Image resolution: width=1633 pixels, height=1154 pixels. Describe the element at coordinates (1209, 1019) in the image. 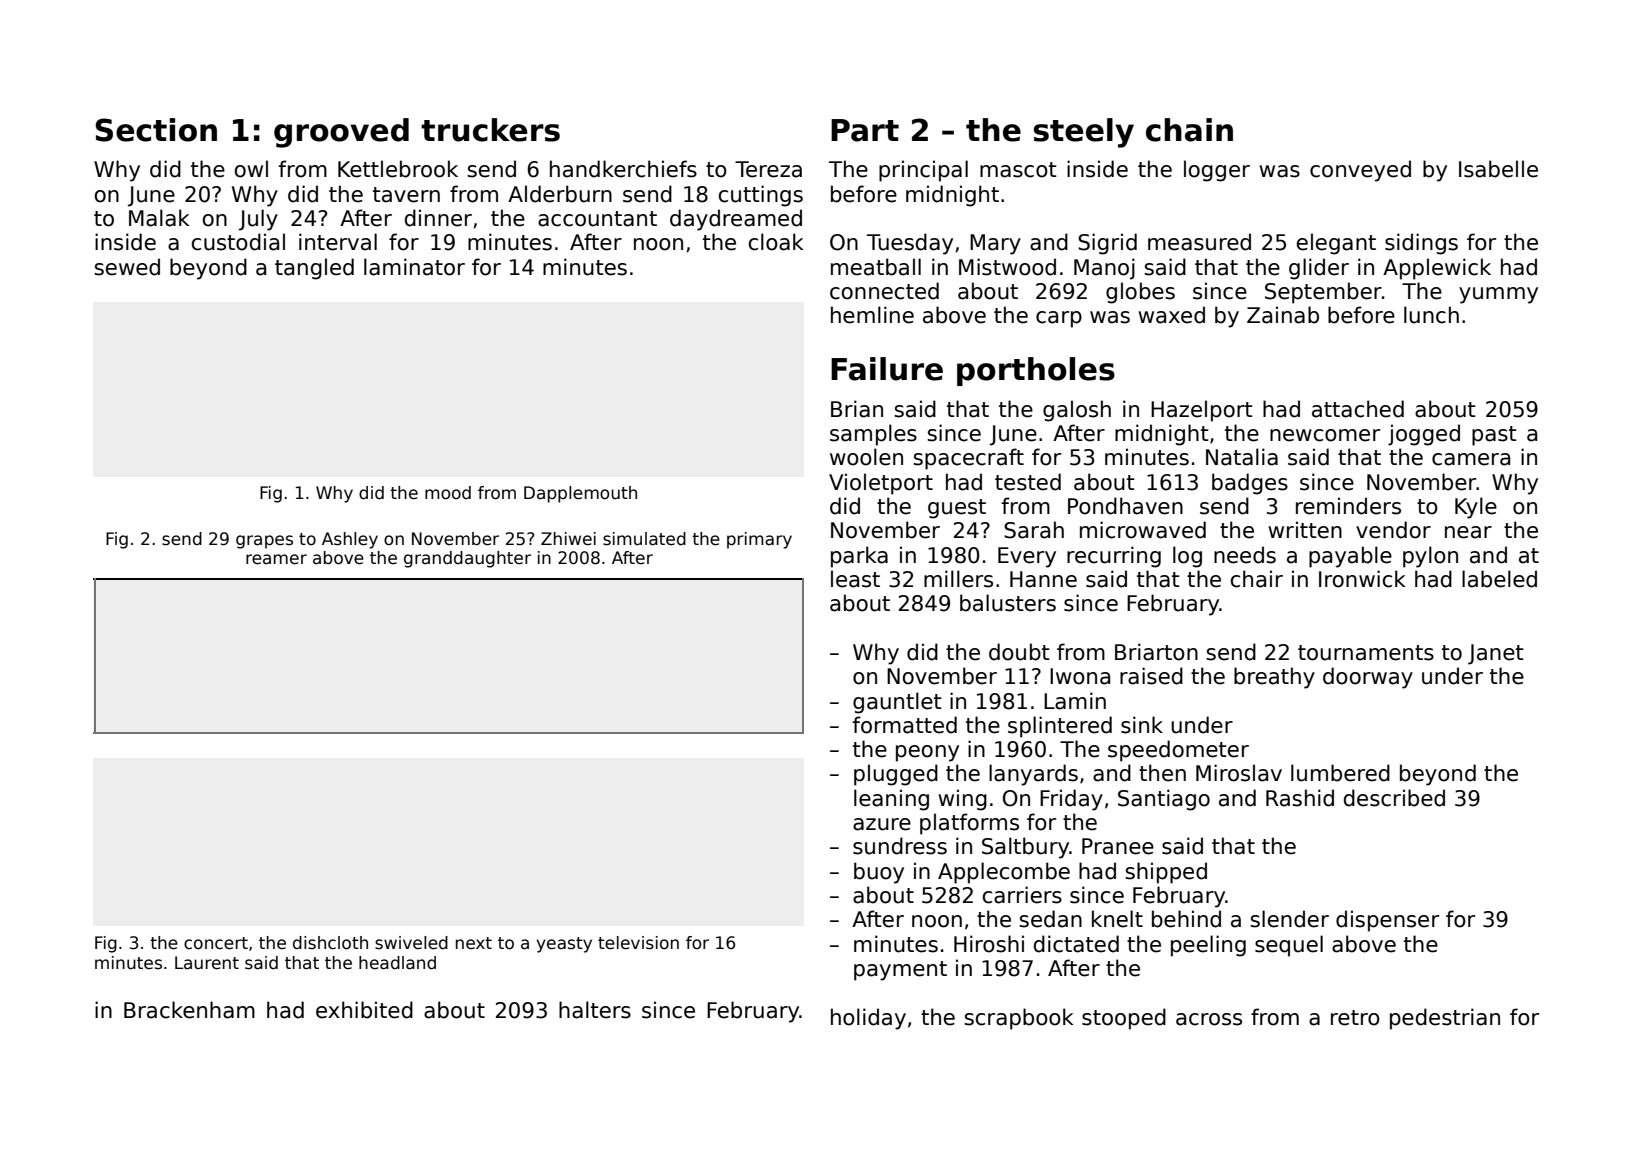

I see `across` at that location.
